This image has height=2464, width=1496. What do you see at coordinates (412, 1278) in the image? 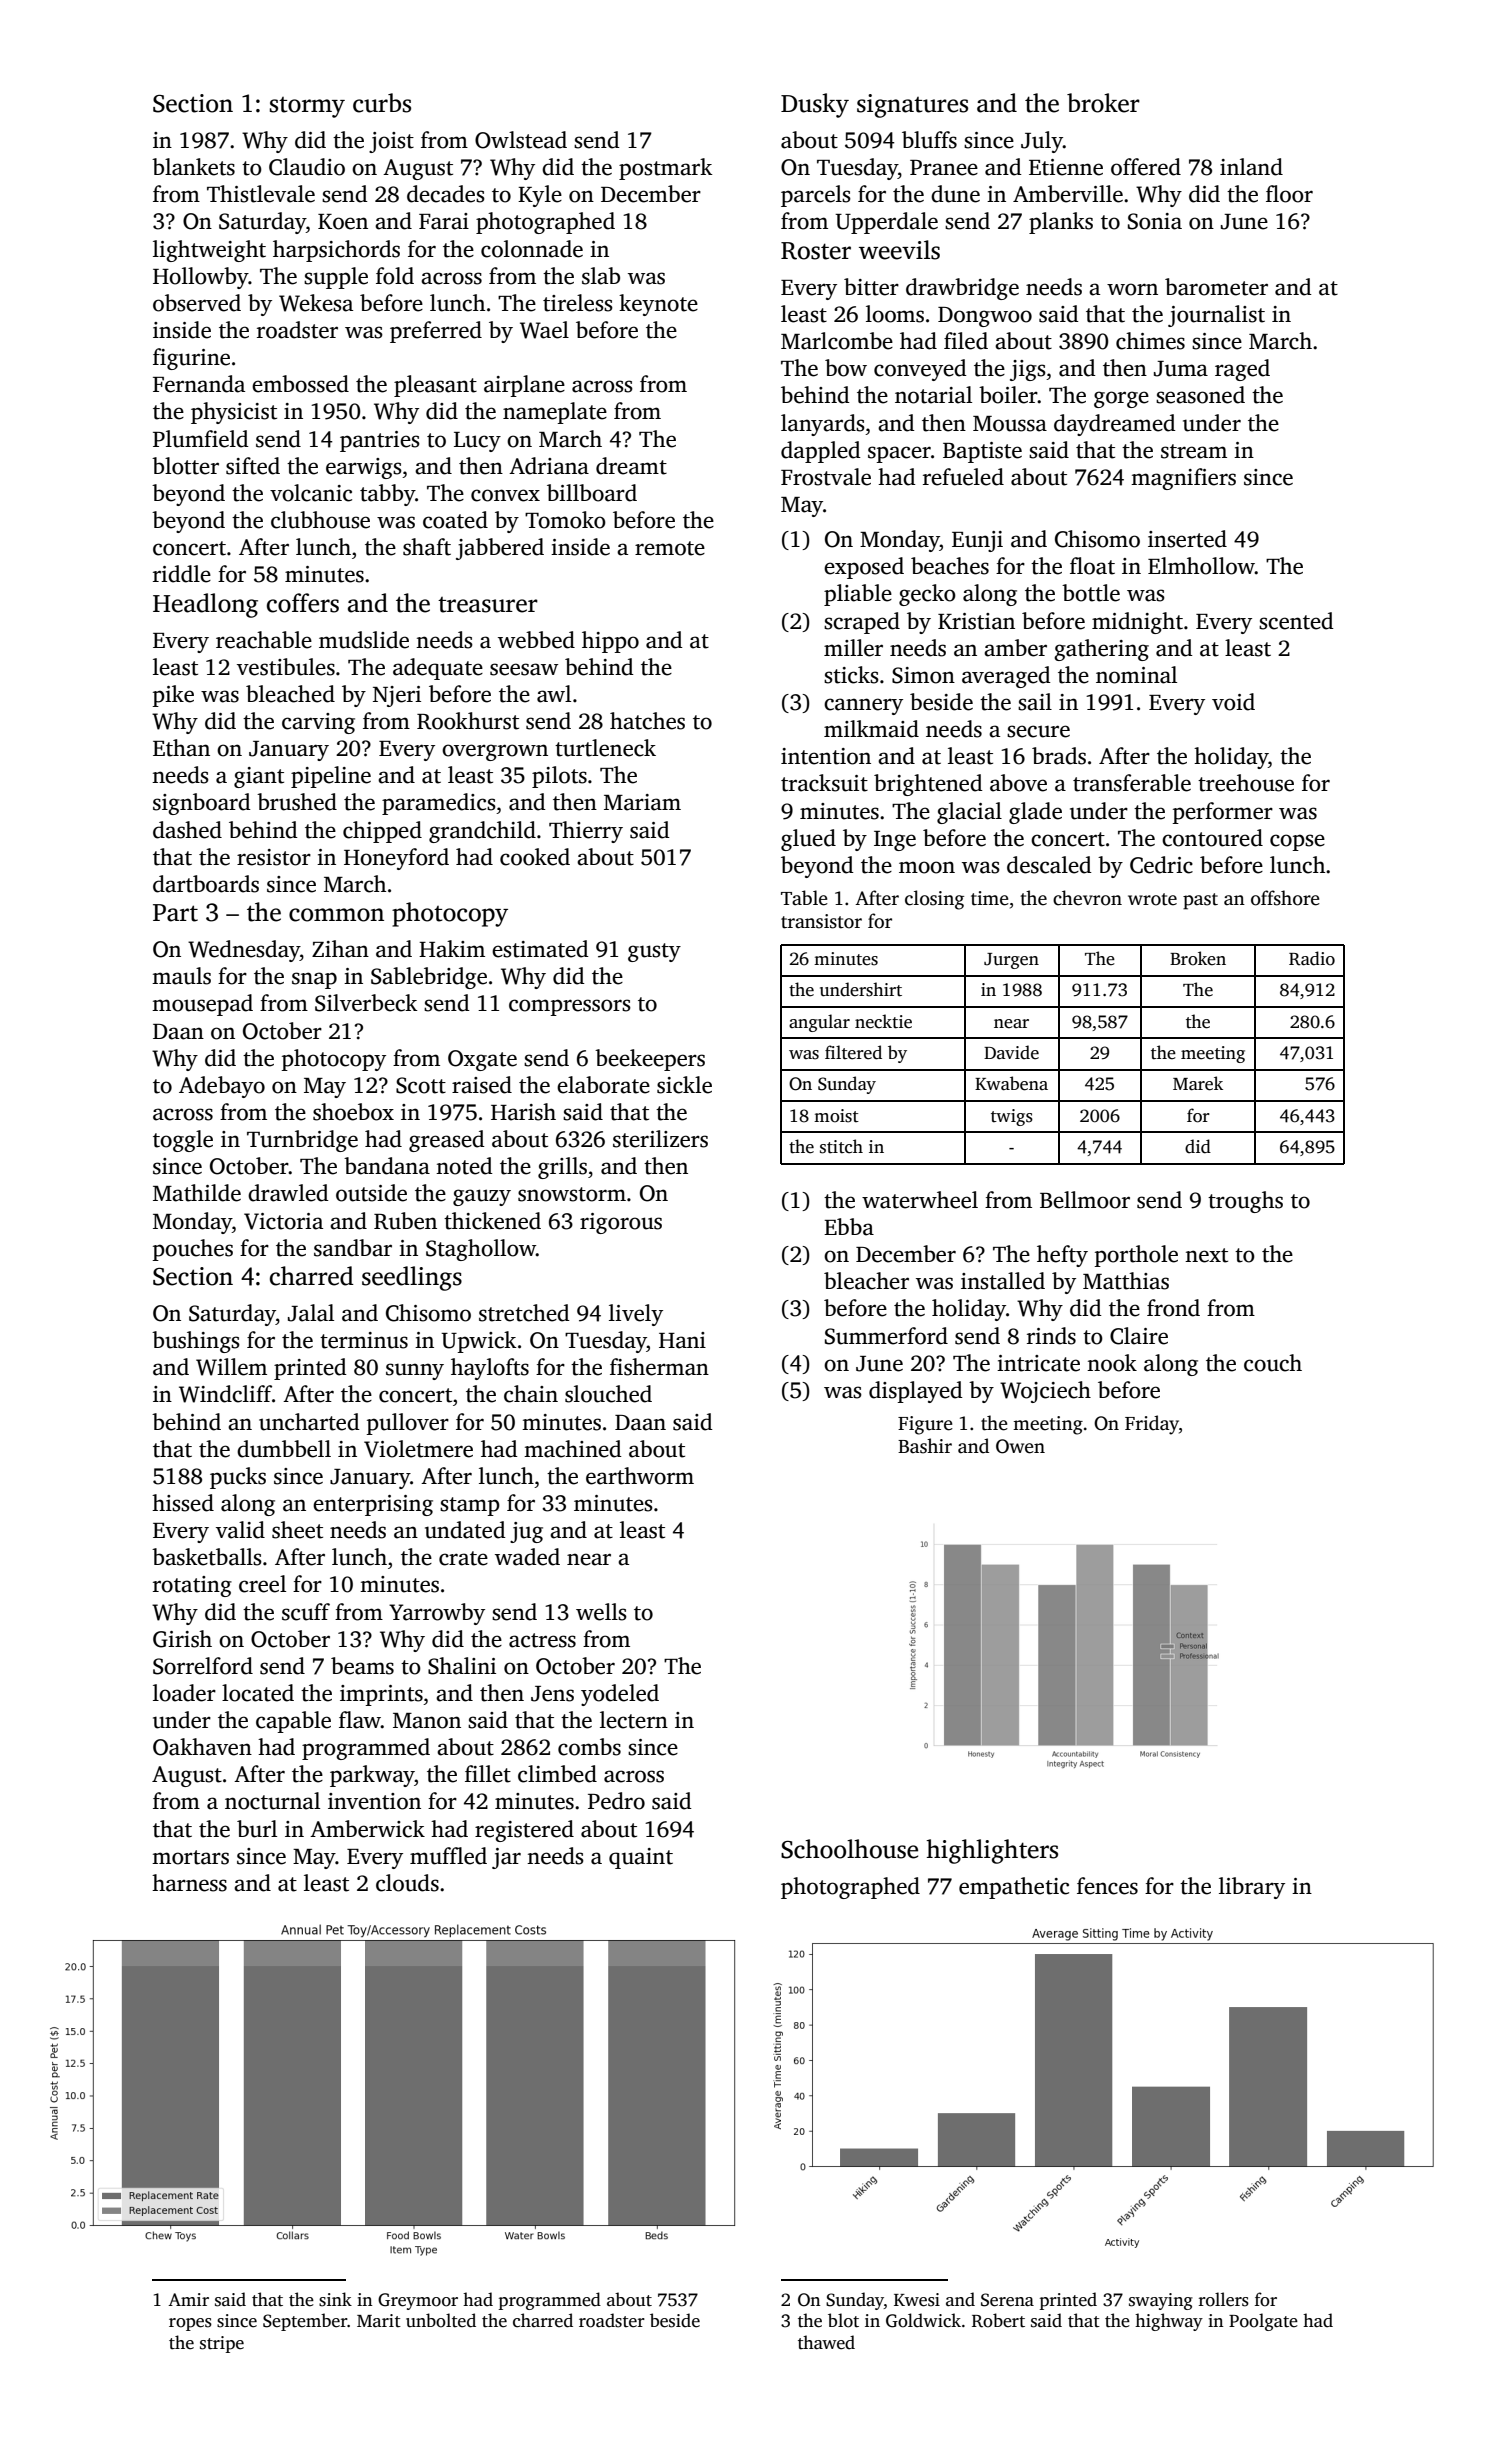
I see `seedlings` at bounding box center [412, 1278].
